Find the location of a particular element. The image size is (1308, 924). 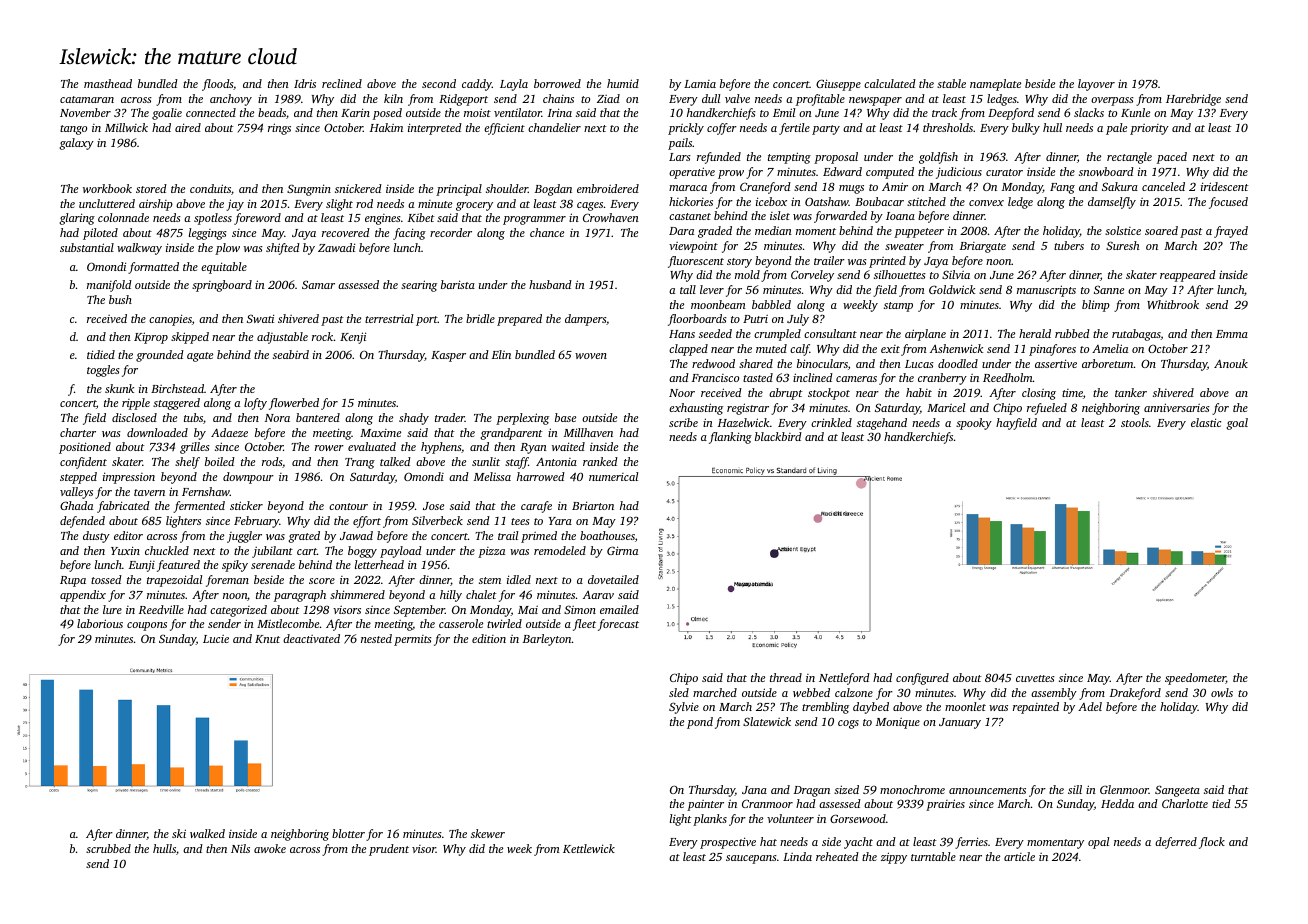

printed is located at coordinates (887, 262).
